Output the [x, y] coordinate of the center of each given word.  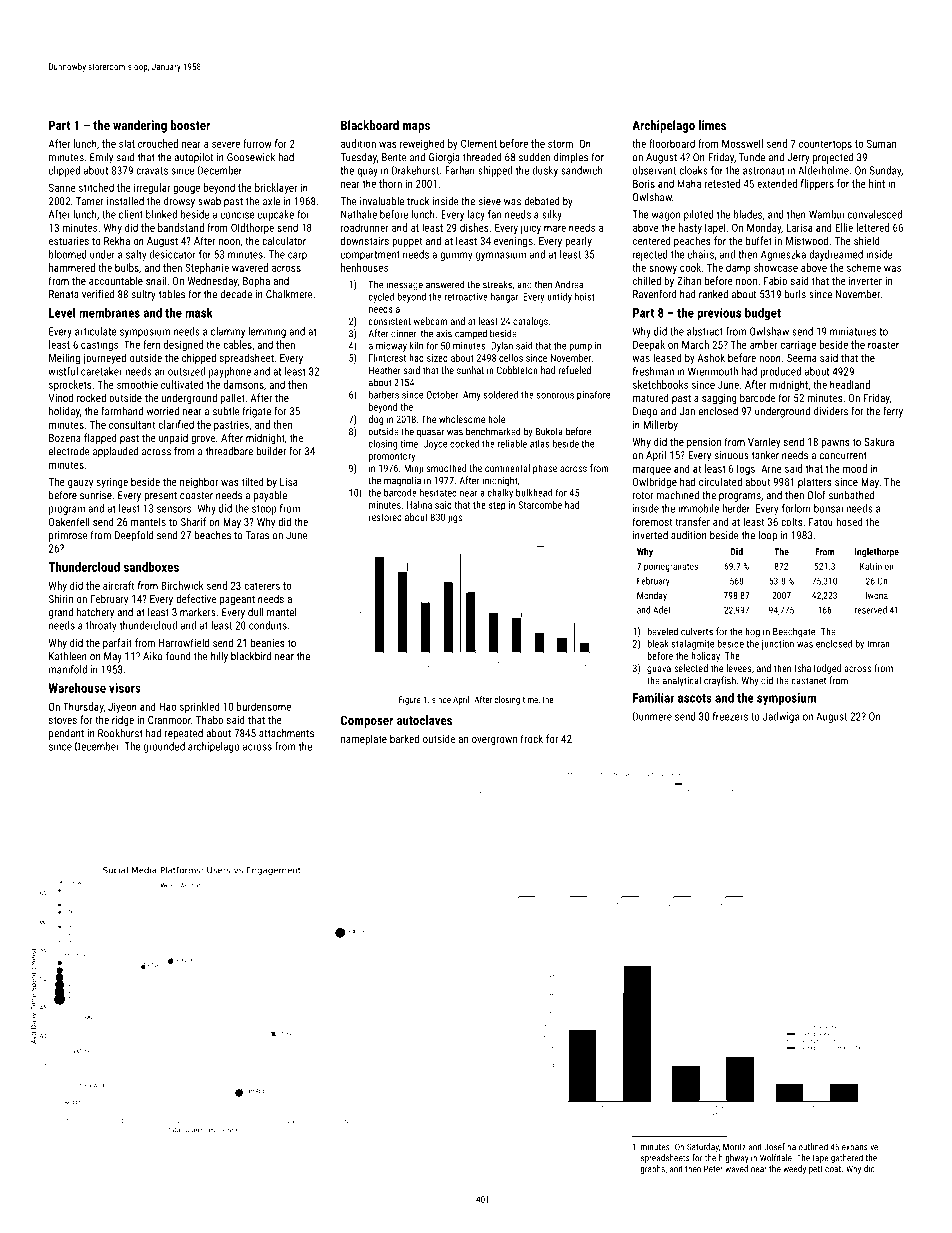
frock [531, 738]
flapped [100, 439]
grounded [164, 747]
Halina [419, 505]
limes [712, 125]
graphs [652, 1169]
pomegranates [671, 567]
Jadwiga [781, 717]
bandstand [181, 227]
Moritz [734, 1147]
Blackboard [370, 125]
